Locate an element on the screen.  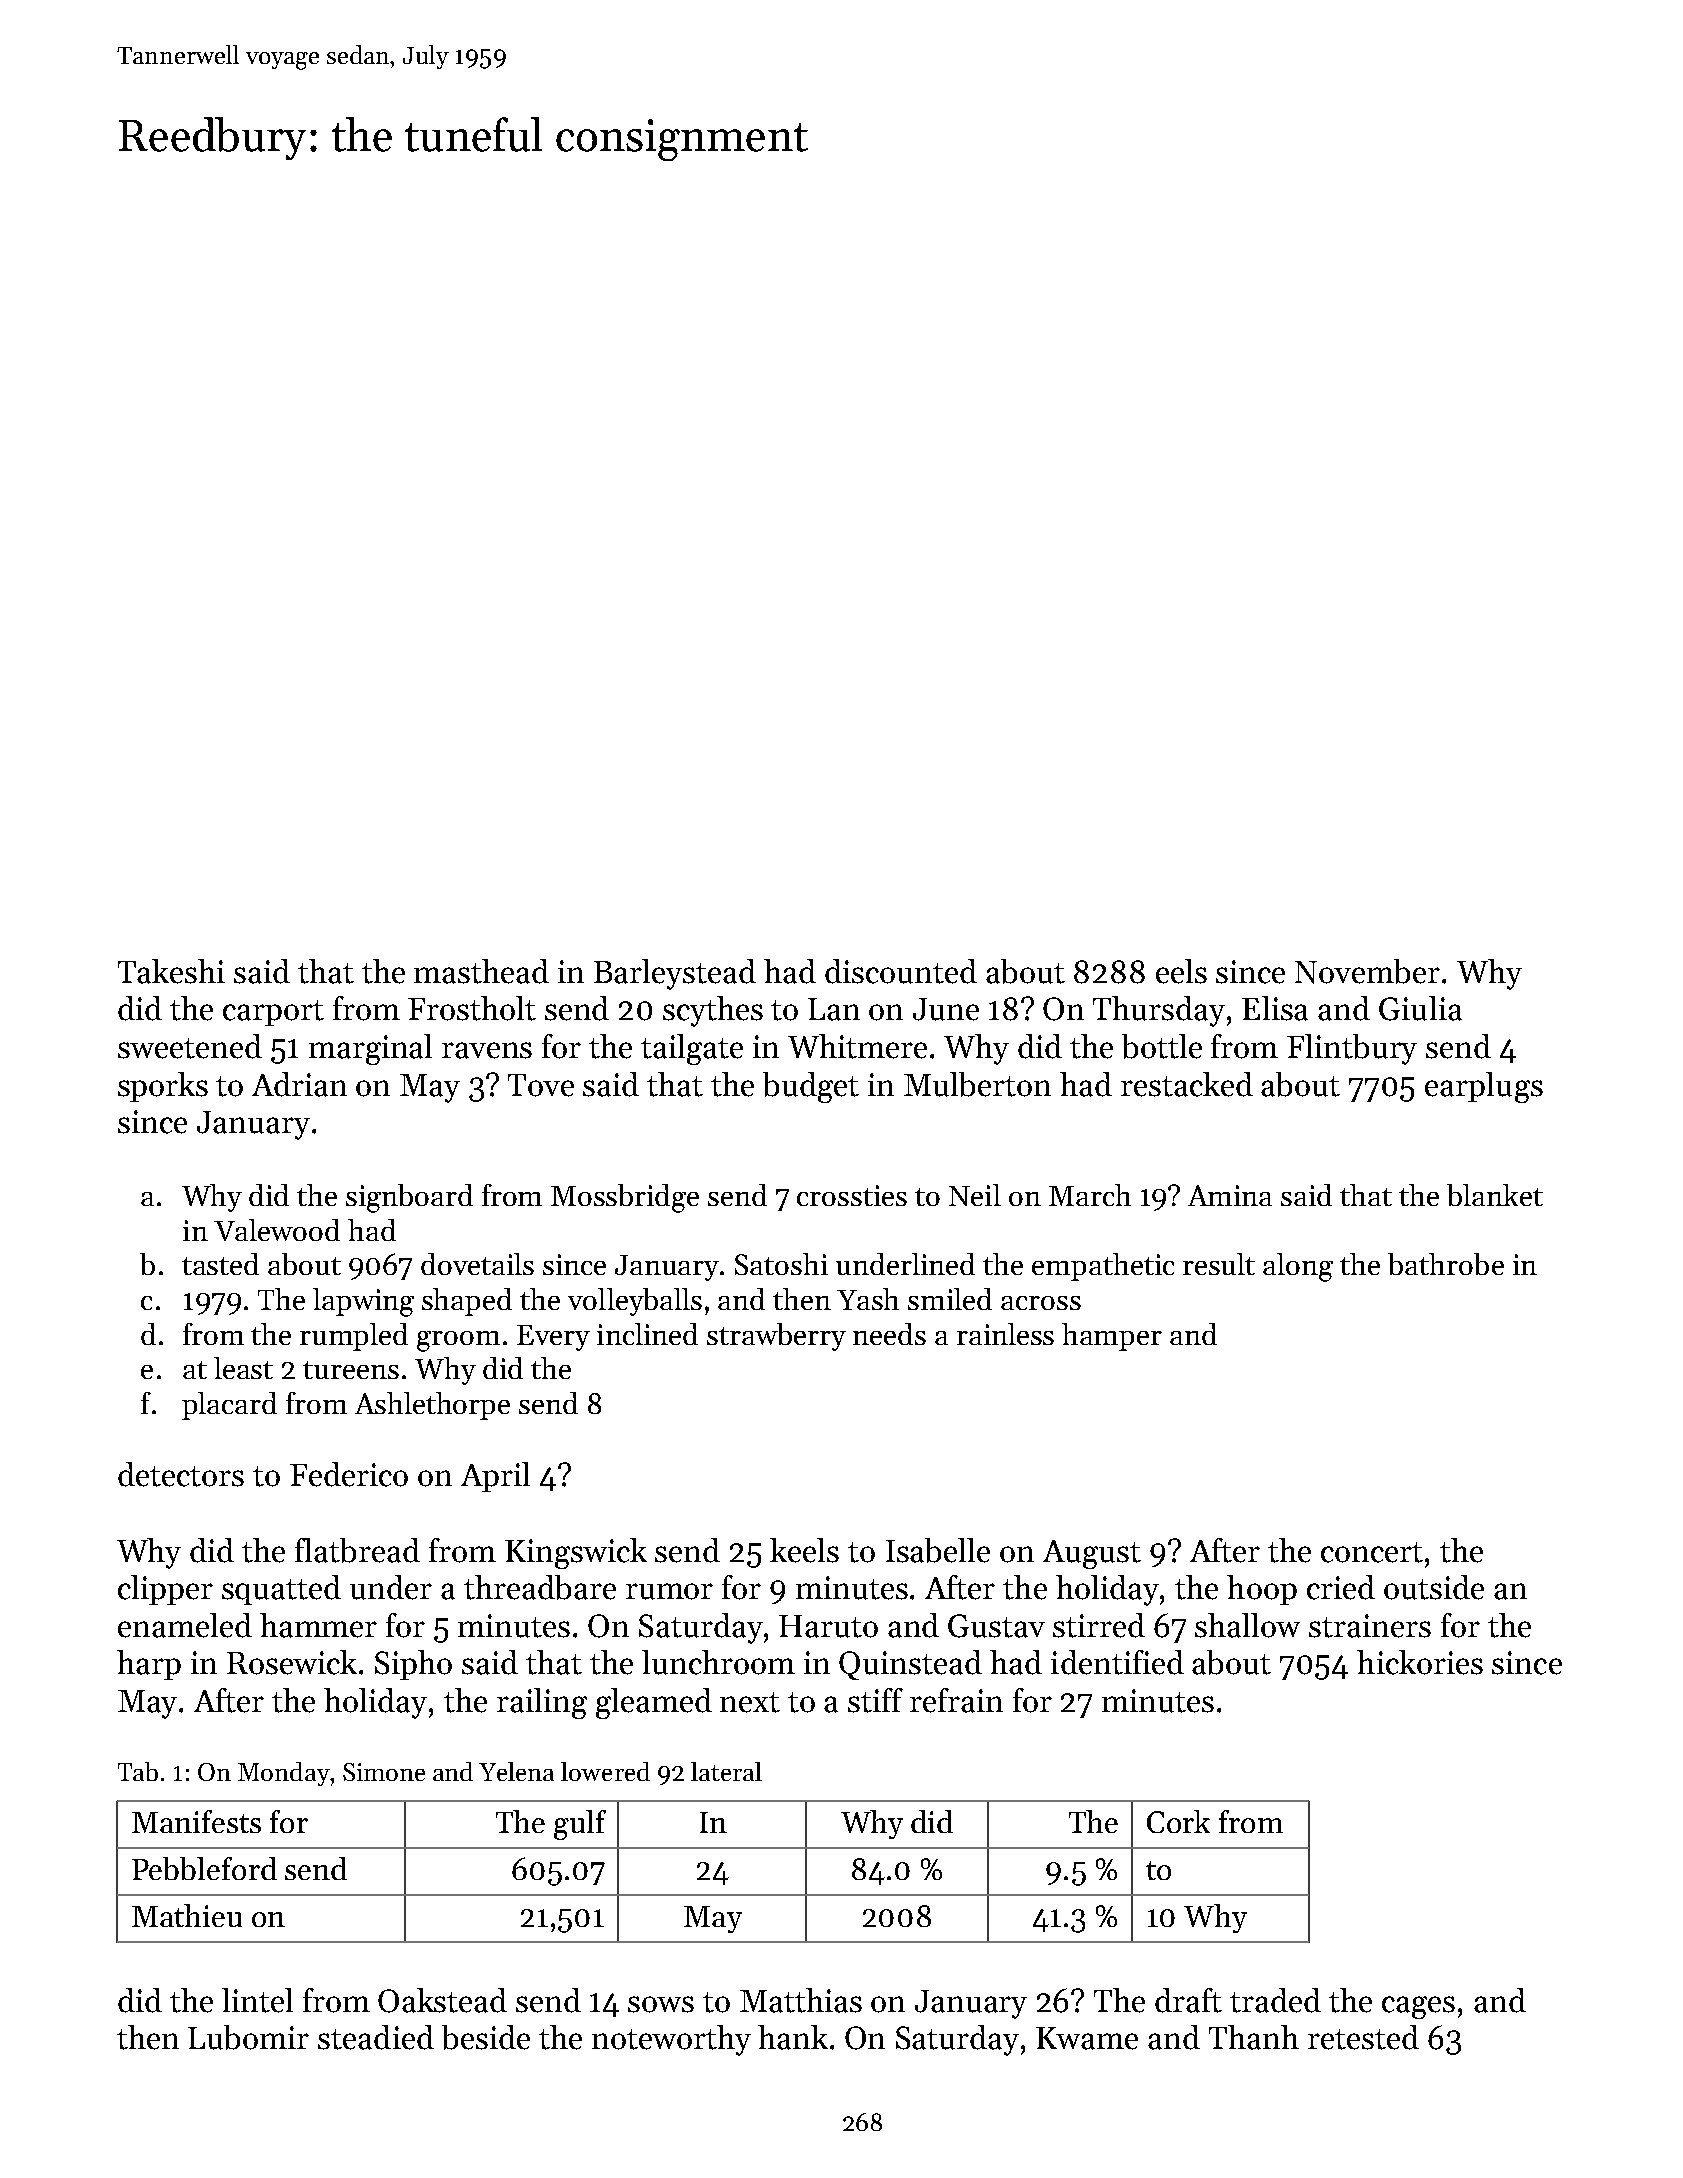
Thursday is located at coordinates (1159, 1011).
